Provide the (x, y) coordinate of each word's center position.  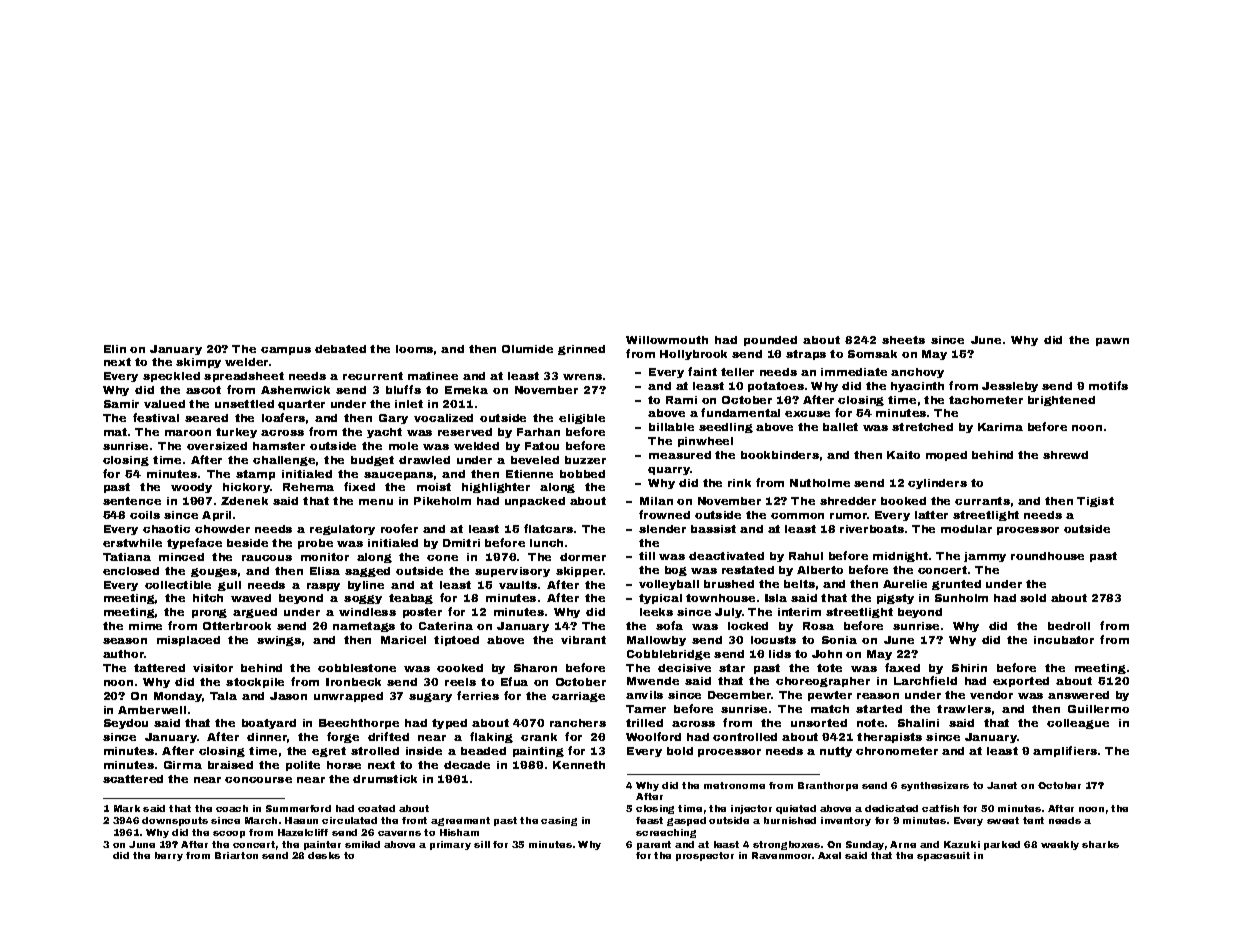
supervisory (512, 572)
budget (372, 461)
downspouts (175, 821)
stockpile (255, 683)
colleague (1078, 724)
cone (442, 558)
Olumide (527, 349)
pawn (1112, 342)
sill (482, 844)
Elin (115, 349)
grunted (956, 585)
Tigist (1095, 502)
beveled (535, 460)
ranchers (578, 723)
